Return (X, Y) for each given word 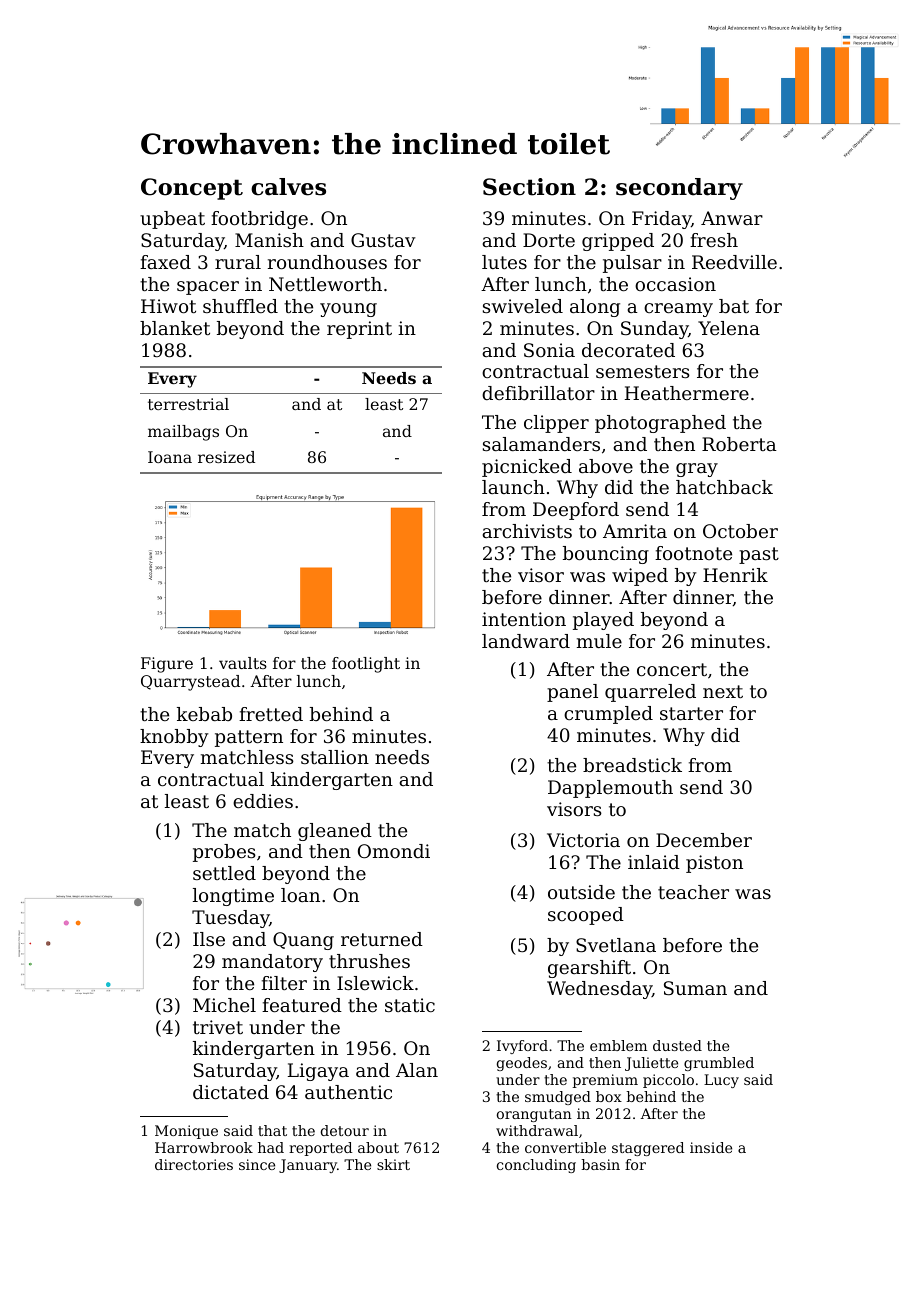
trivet (218, 1027)
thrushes (369, 961)
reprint (359, 330)
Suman (695, 988)
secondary (679, 189)
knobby (174, 738)
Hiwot (168, 306)
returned (382, 939)
